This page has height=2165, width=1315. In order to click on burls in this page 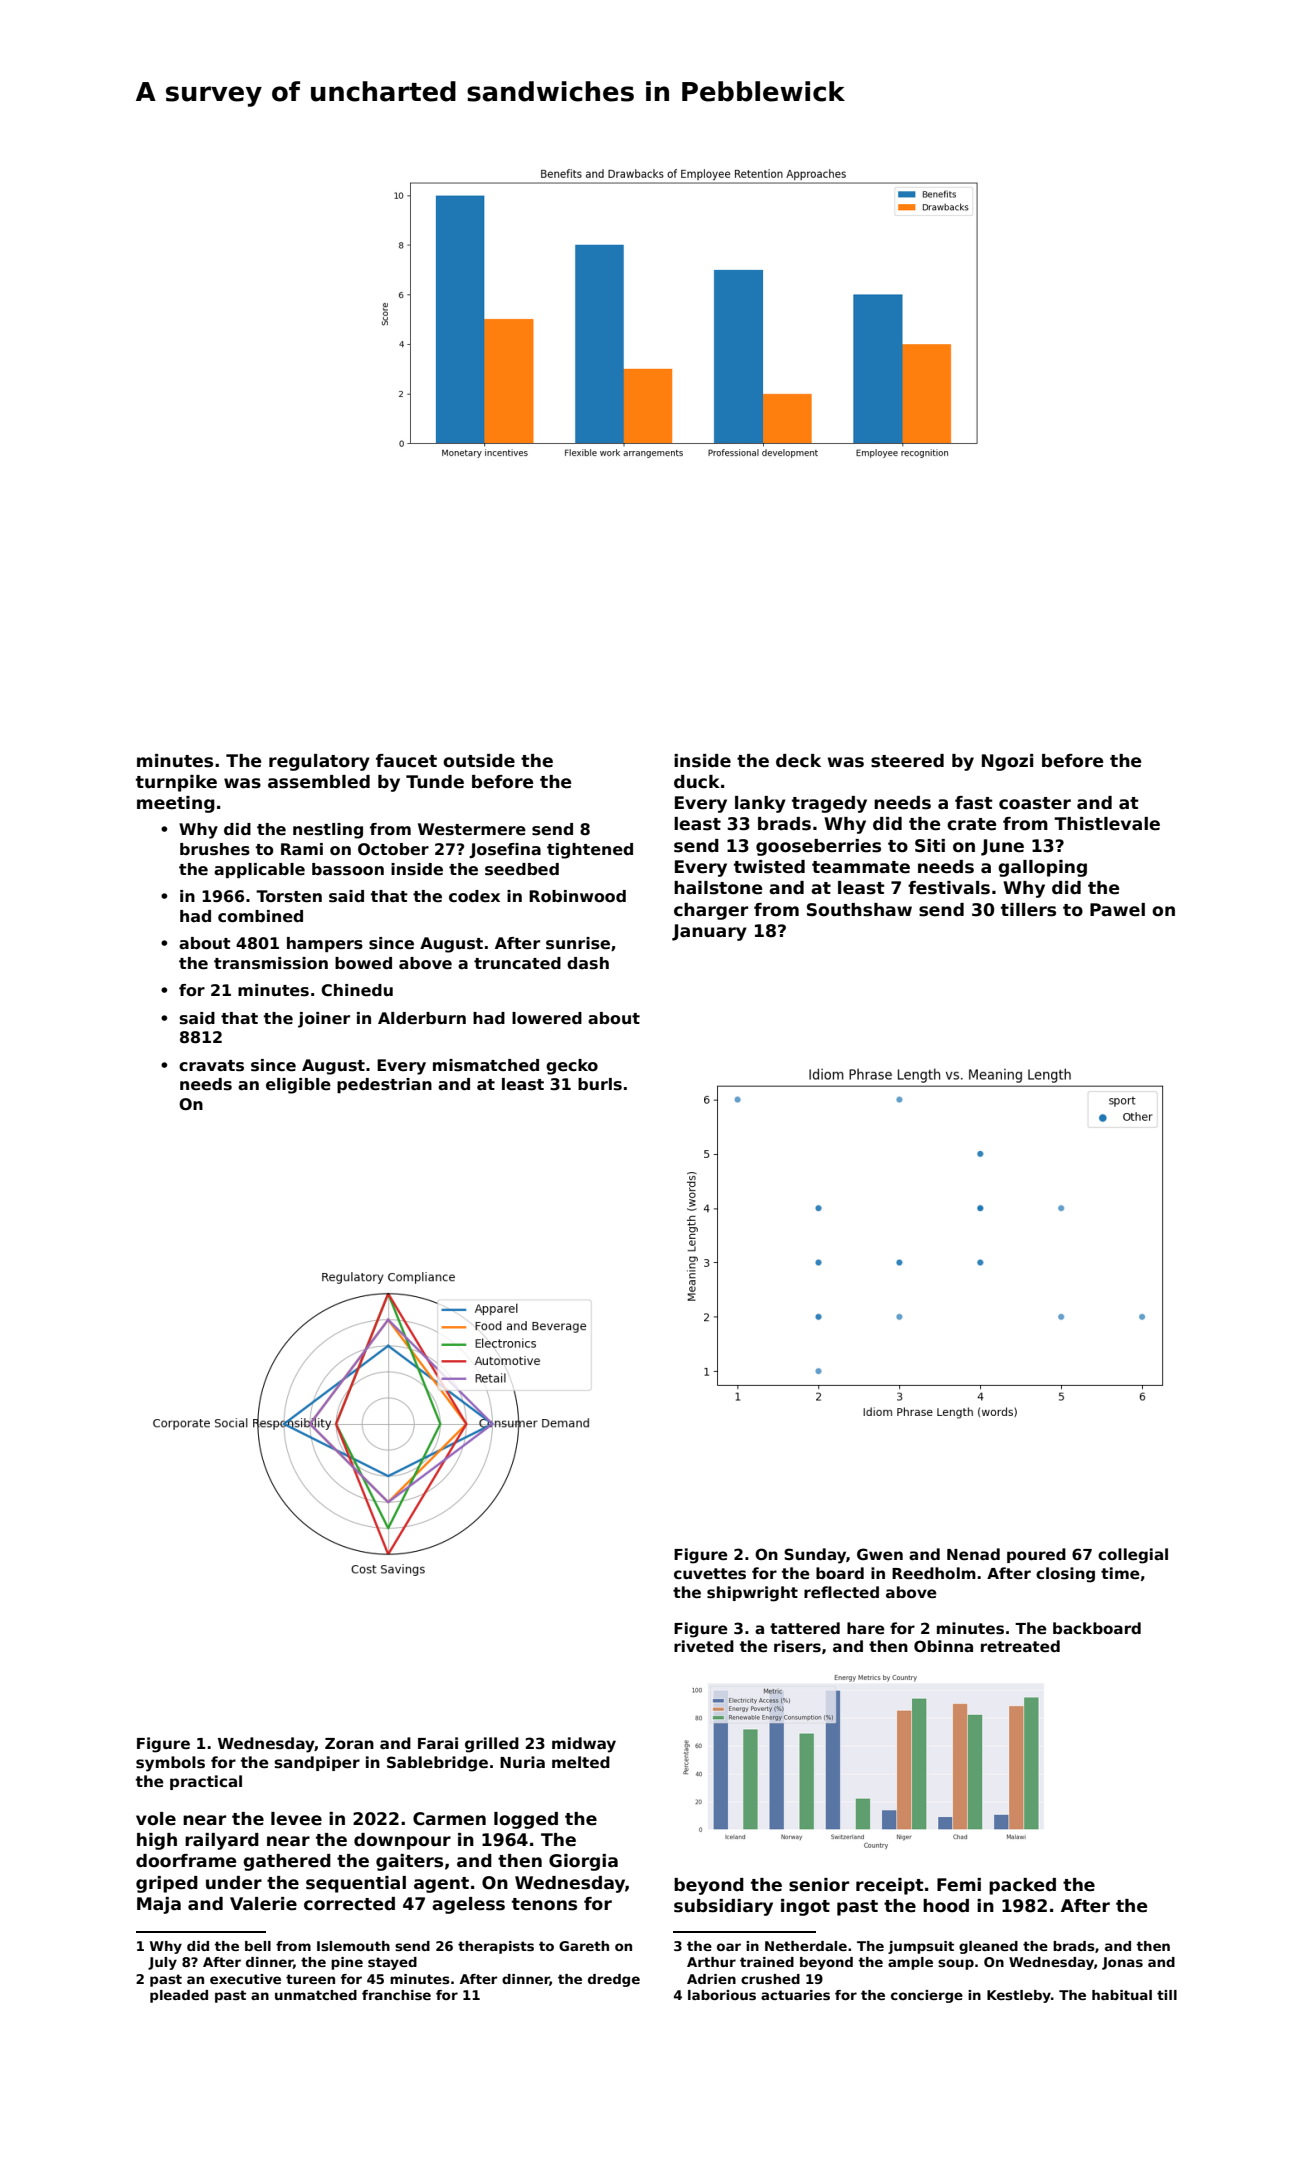, I will do `click(600, 1084)`.
